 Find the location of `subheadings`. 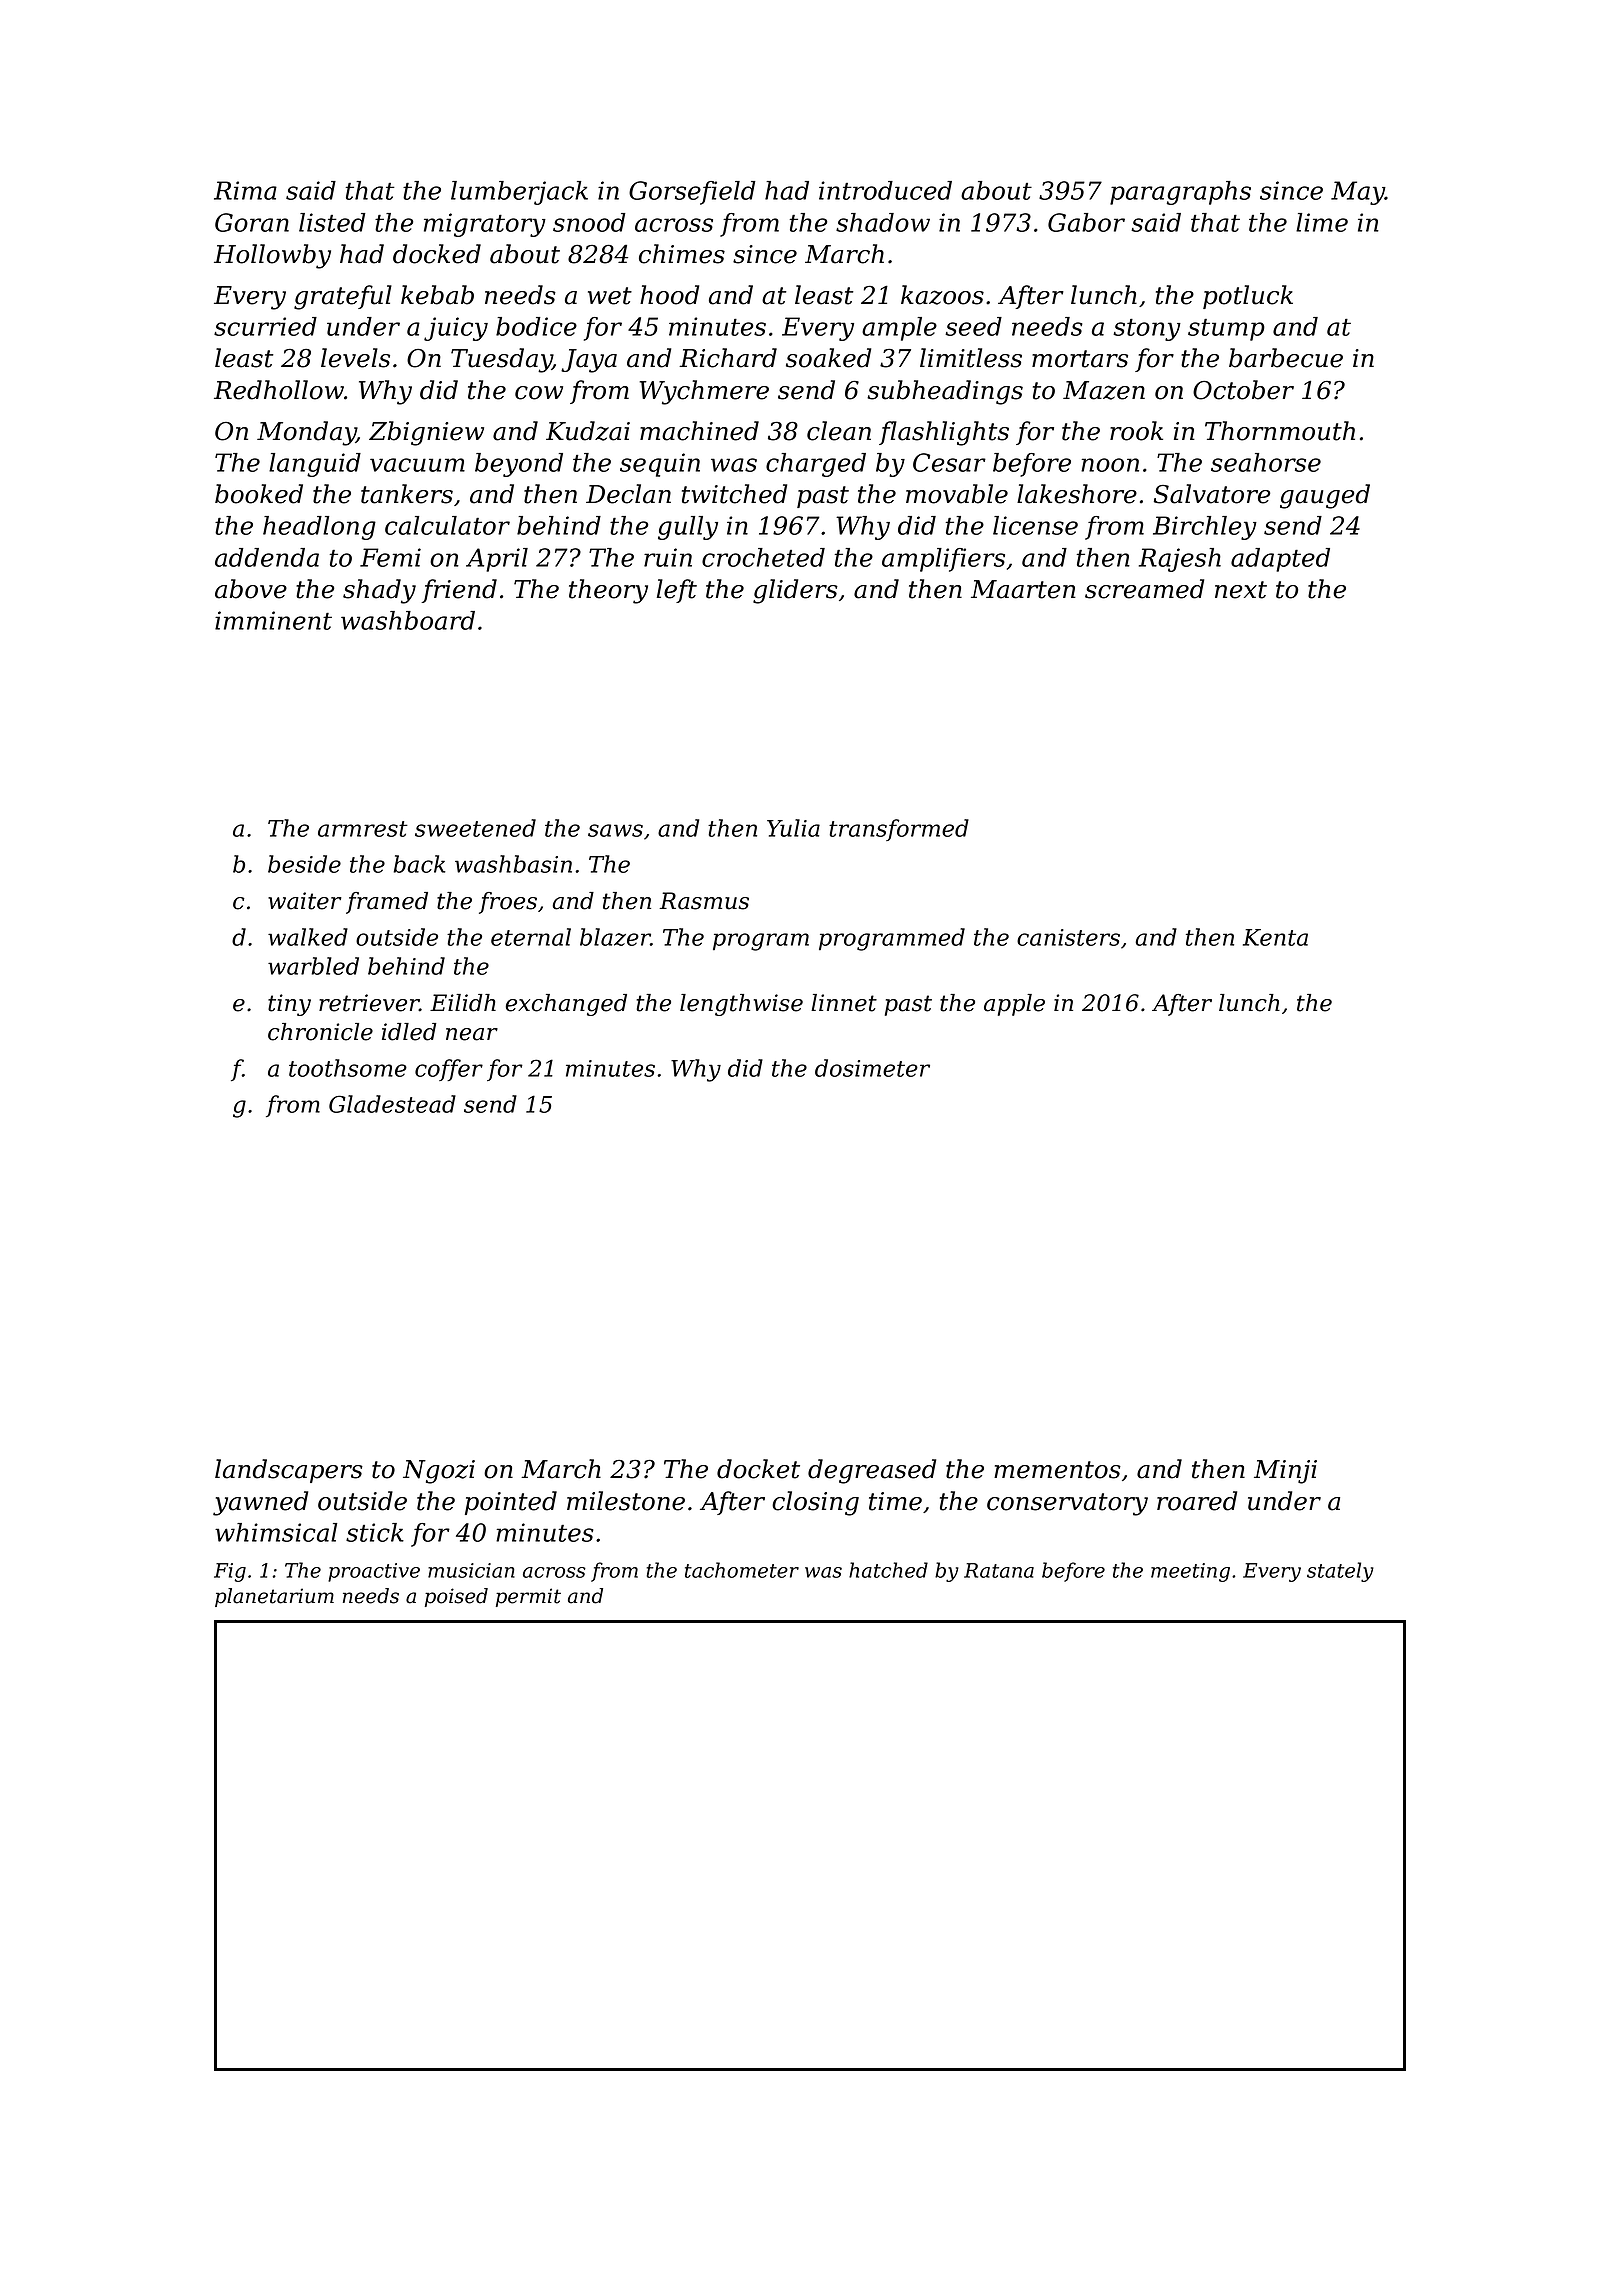

subheadings is located at coordinates (945, 392).
